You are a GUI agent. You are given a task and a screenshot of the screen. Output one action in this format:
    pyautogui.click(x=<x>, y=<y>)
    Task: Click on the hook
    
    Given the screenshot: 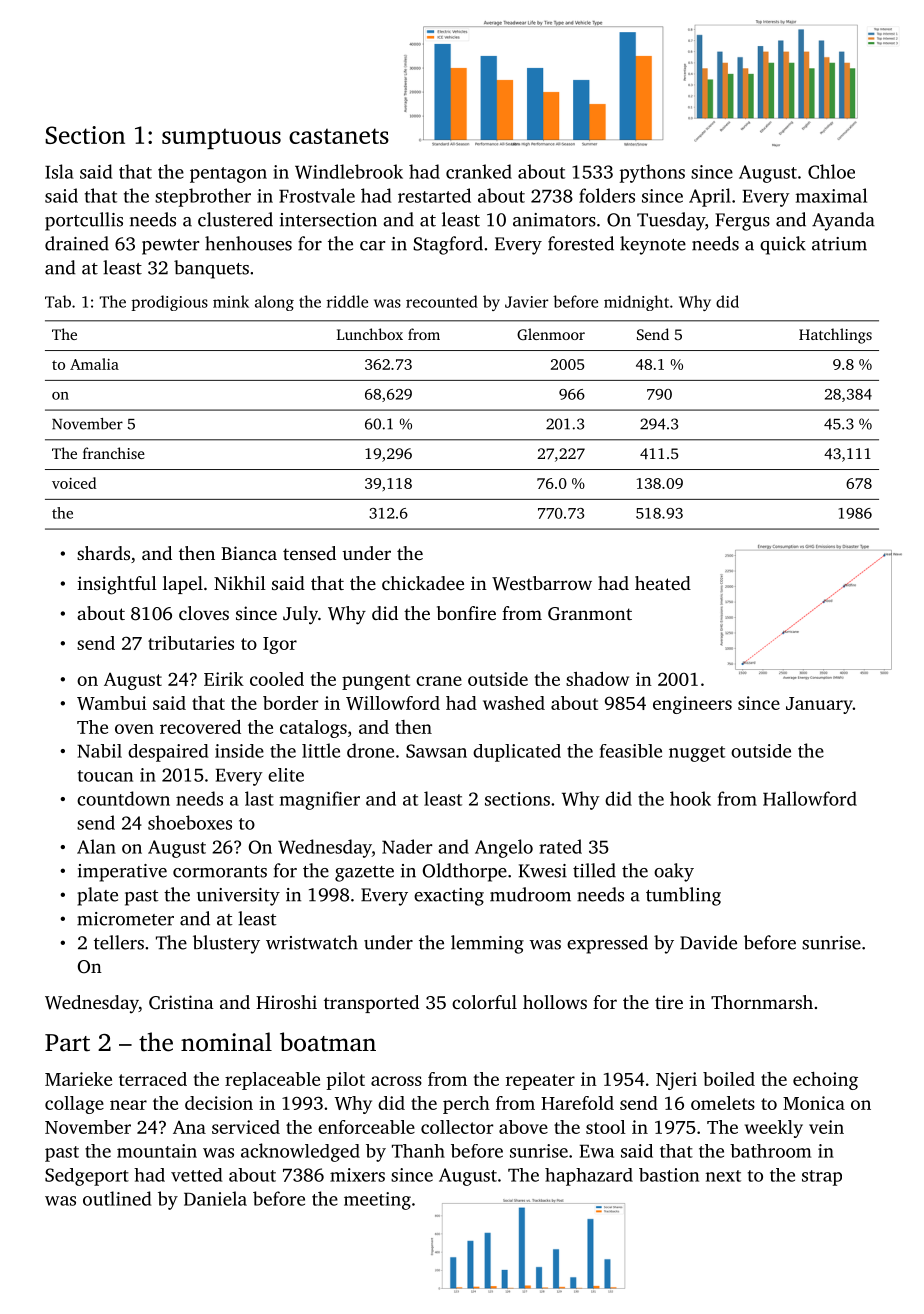 What is the action you would take?
    pyautogui.click(x=690, y=798)
